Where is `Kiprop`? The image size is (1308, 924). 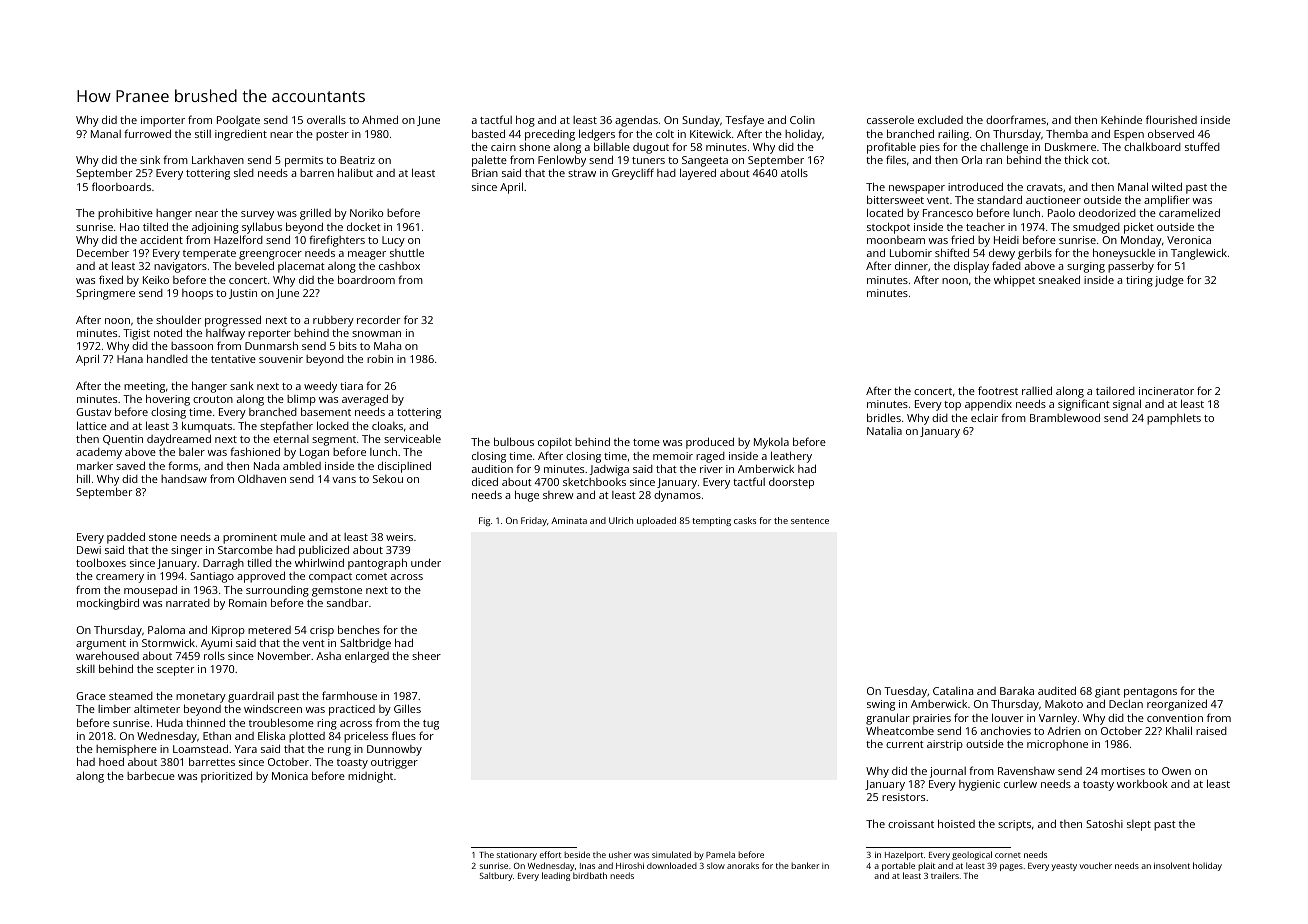 Kiprop is located at coordinates (228, 631).
